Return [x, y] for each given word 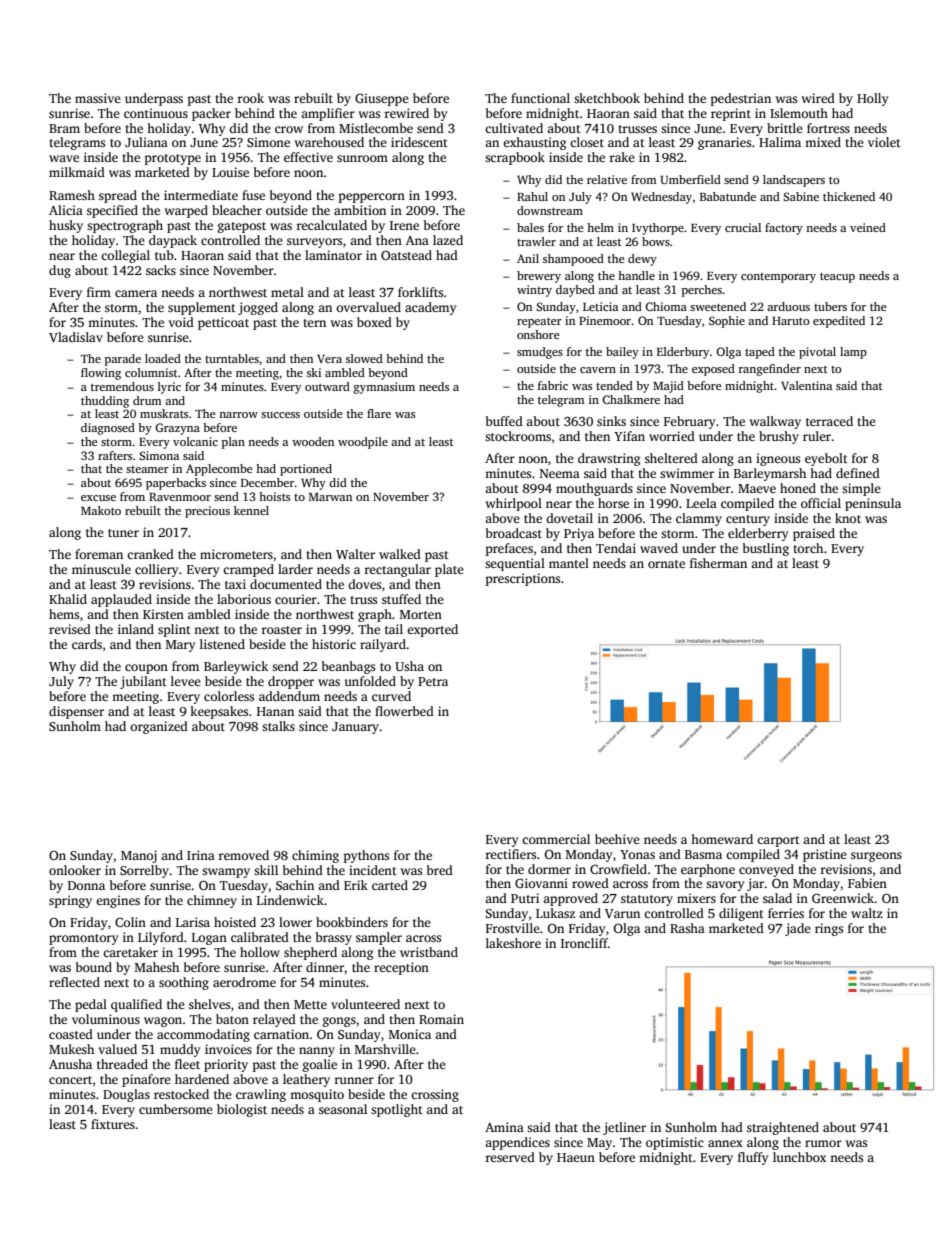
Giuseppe [382, 99]
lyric [169, 388]
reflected [74, 982]
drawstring [609, 459]
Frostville [513, 928]
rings [829, 929]
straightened [783, 1128]
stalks [278, 726]
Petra [433, 681]
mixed [823, 142]
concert [70, 1080]
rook [250, 98]
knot [848, 518]
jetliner [624, 1128]
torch [808, 548]
